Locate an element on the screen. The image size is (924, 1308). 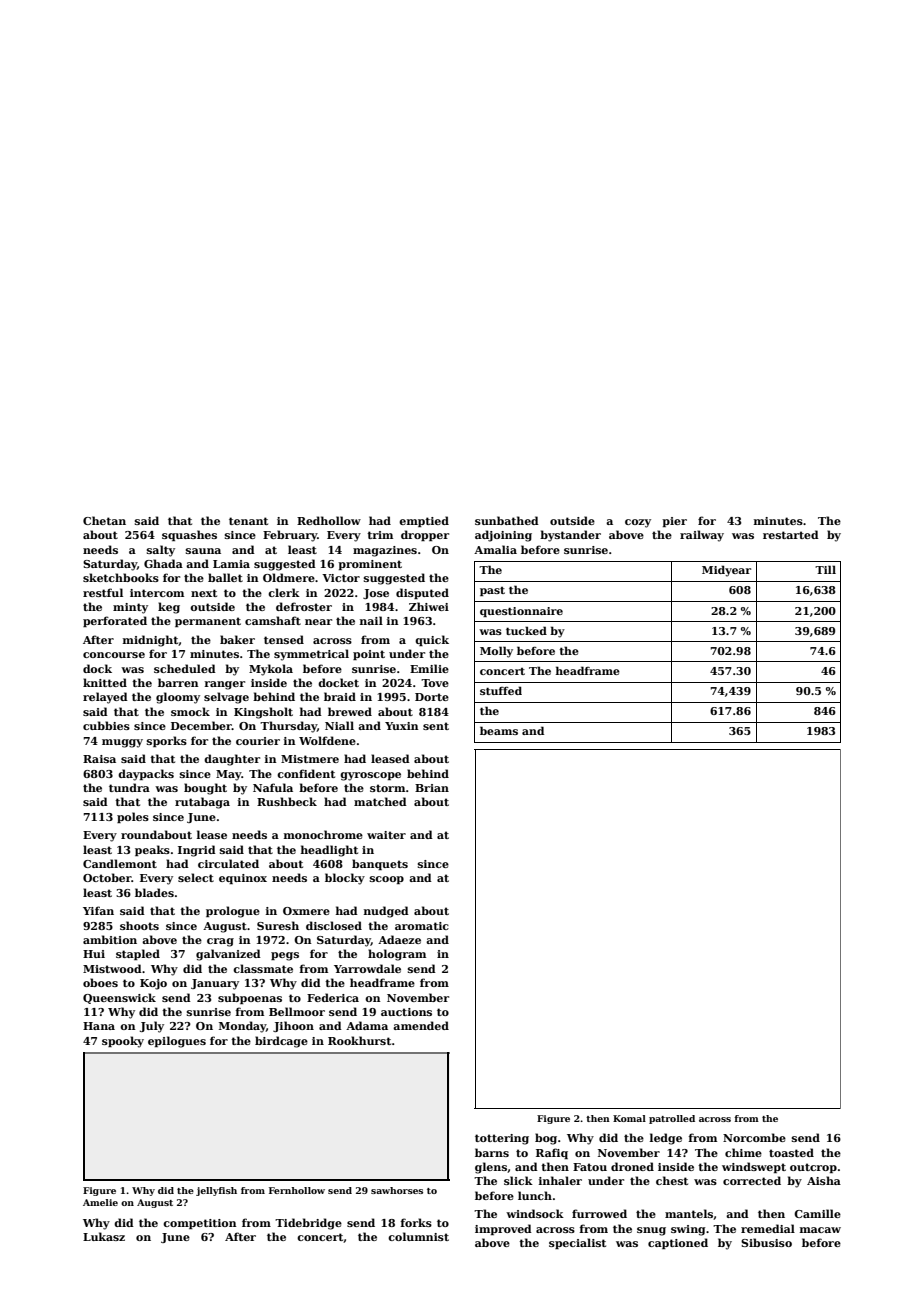
tucked is located at coordinates (526, 630).
